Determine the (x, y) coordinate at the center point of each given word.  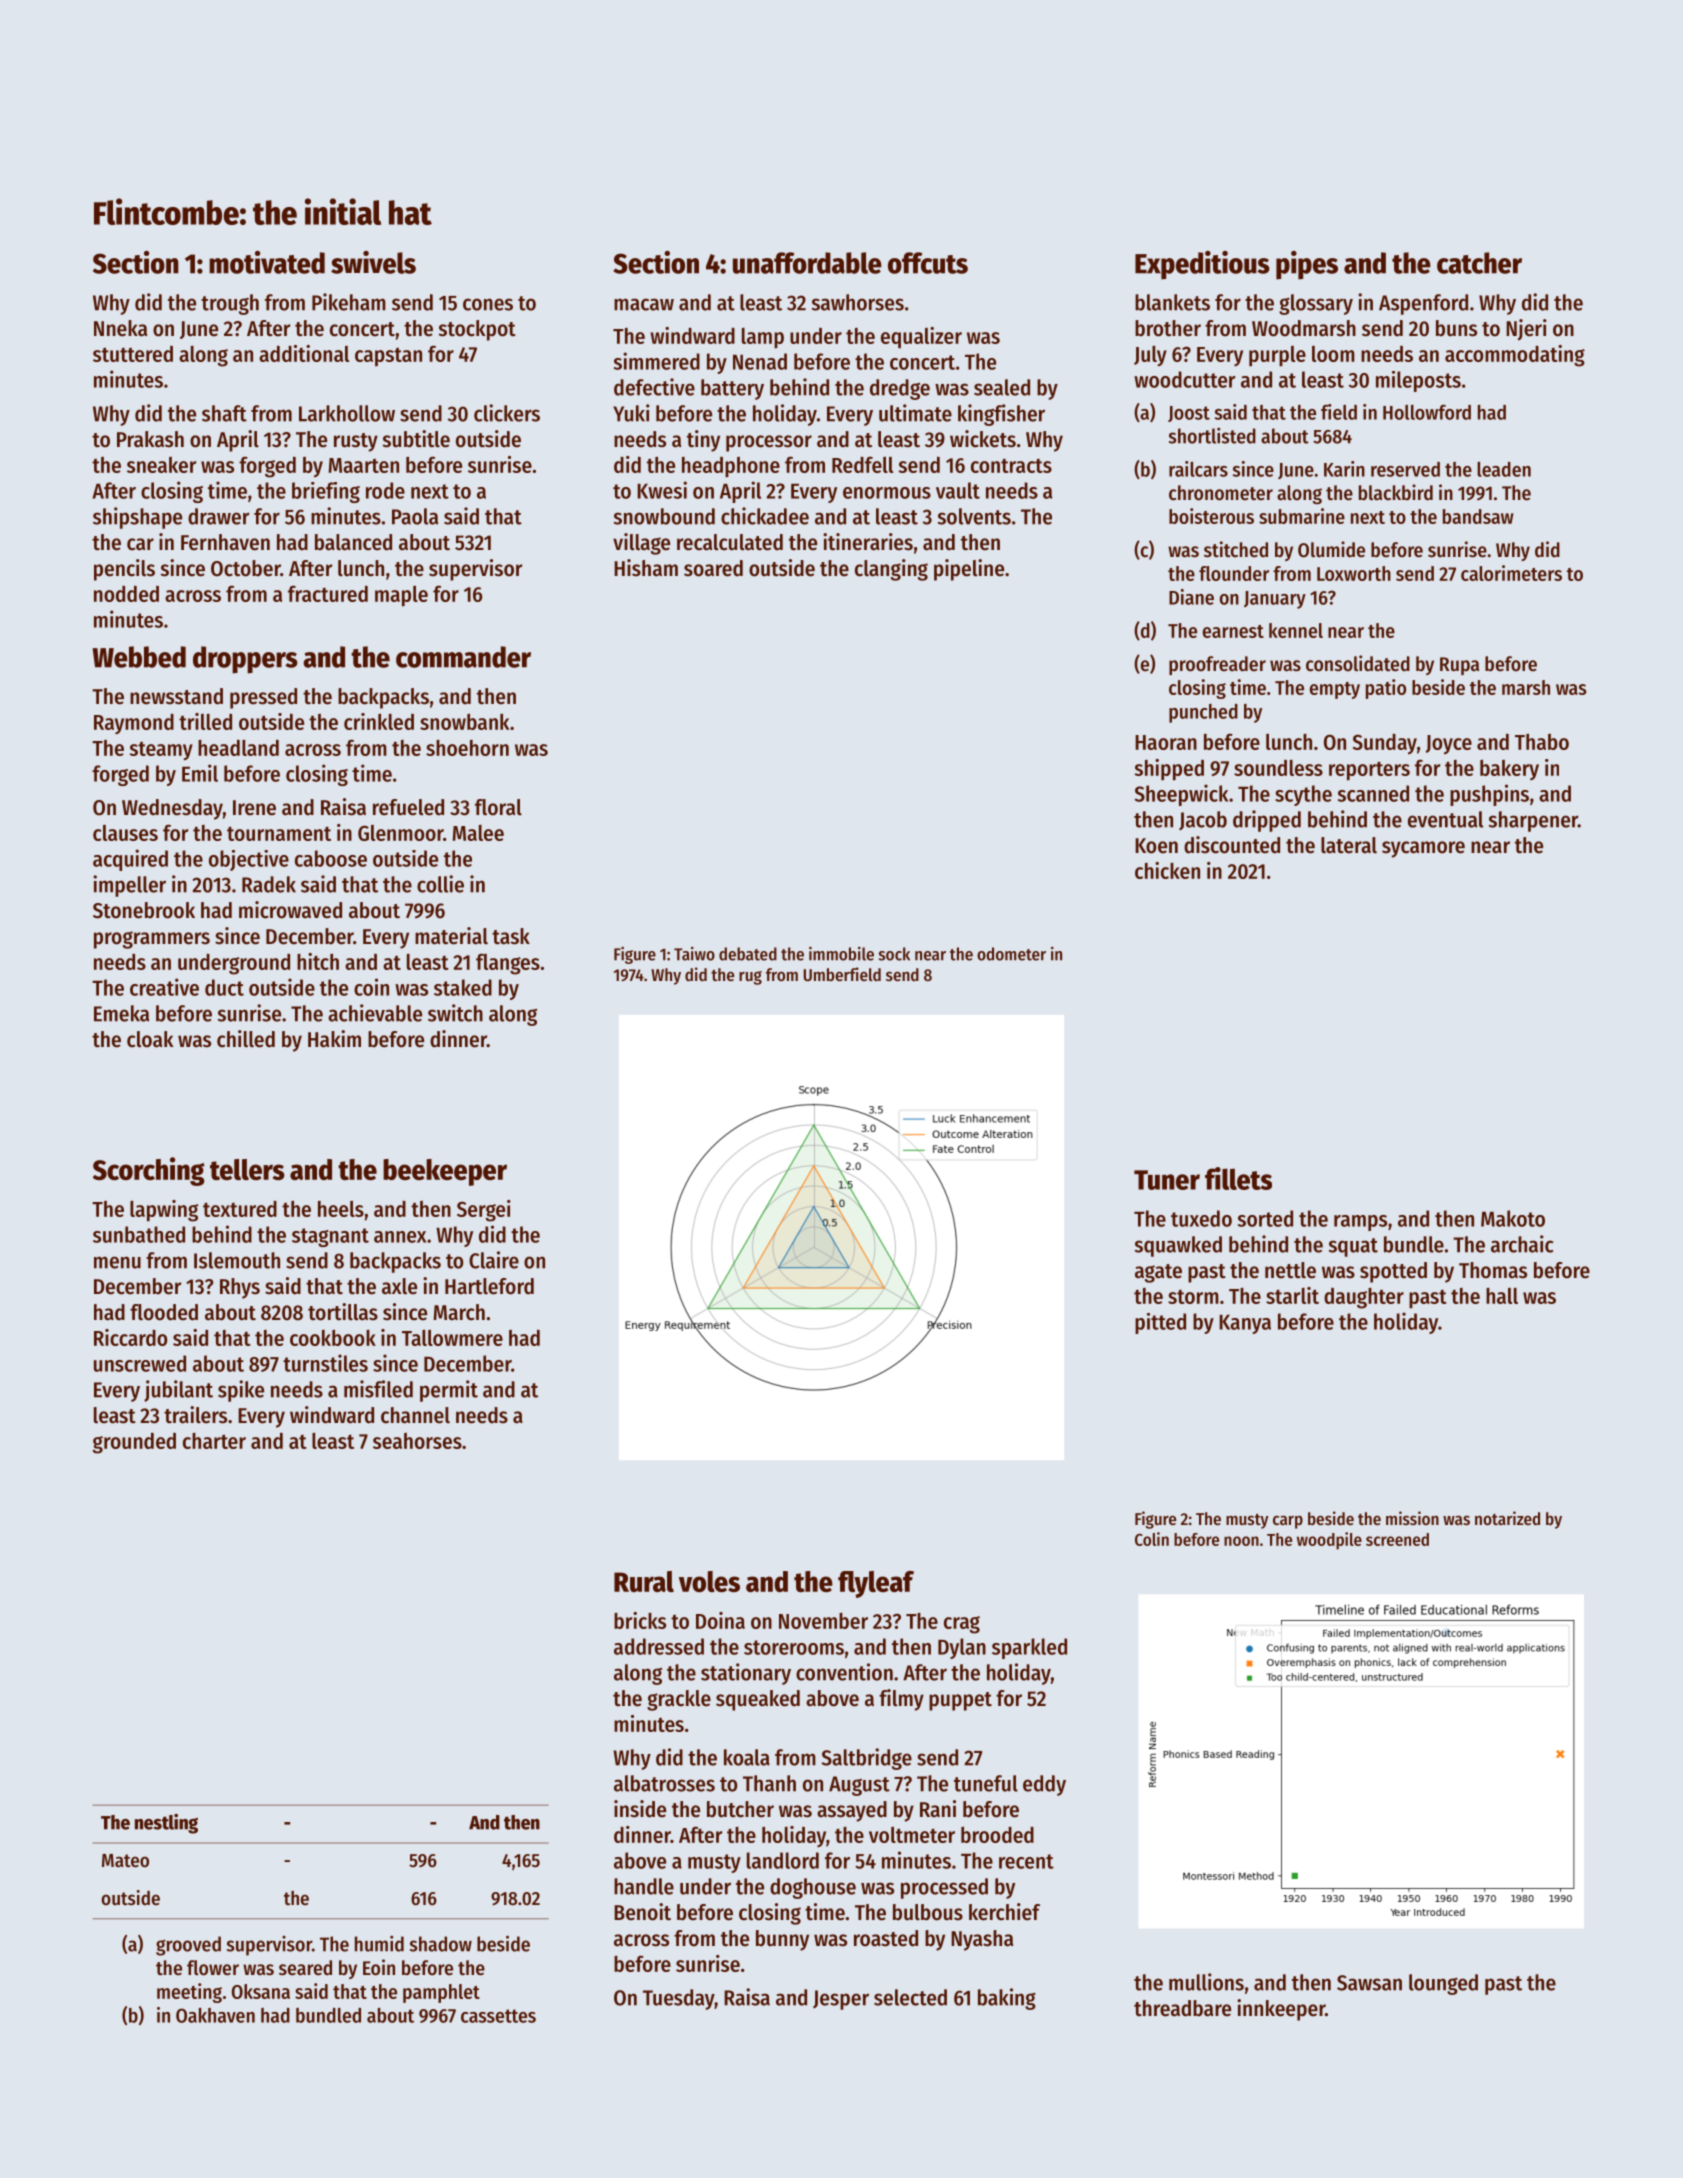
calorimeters (1511, 573)
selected (910, 1997)
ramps (1360, 1223)
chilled (246, 1039)
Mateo (125, 1861)
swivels (373, 262)
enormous (887, 493)
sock (894, 954)
